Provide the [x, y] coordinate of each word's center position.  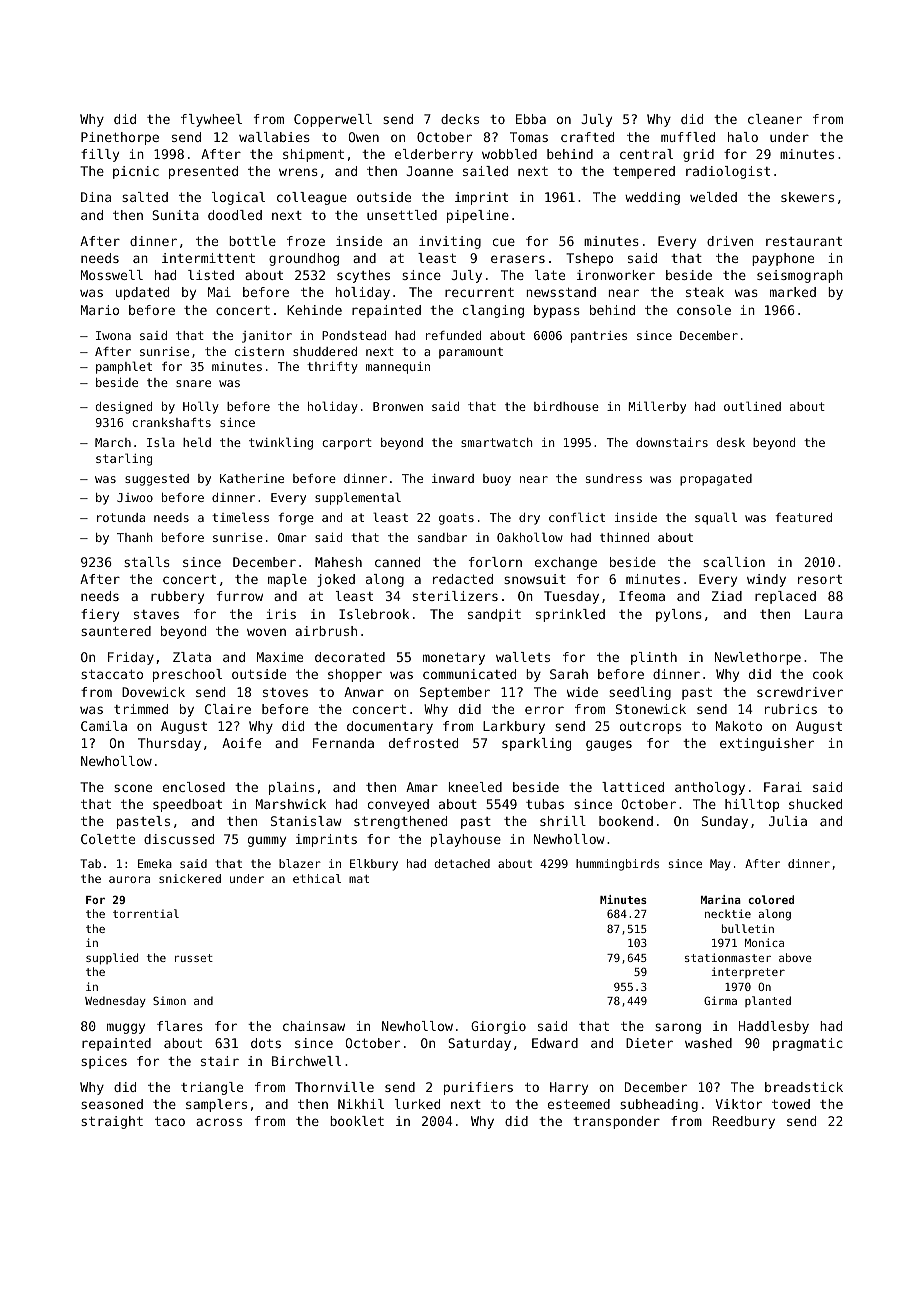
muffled [688, 137]
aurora [129, 879]
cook [828, 674]
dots [266, 1043]
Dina [96, 197]
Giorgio [498, 1027]
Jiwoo [135, 497]
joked [336, 580]
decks [460, 119]
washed [708, 1043]
